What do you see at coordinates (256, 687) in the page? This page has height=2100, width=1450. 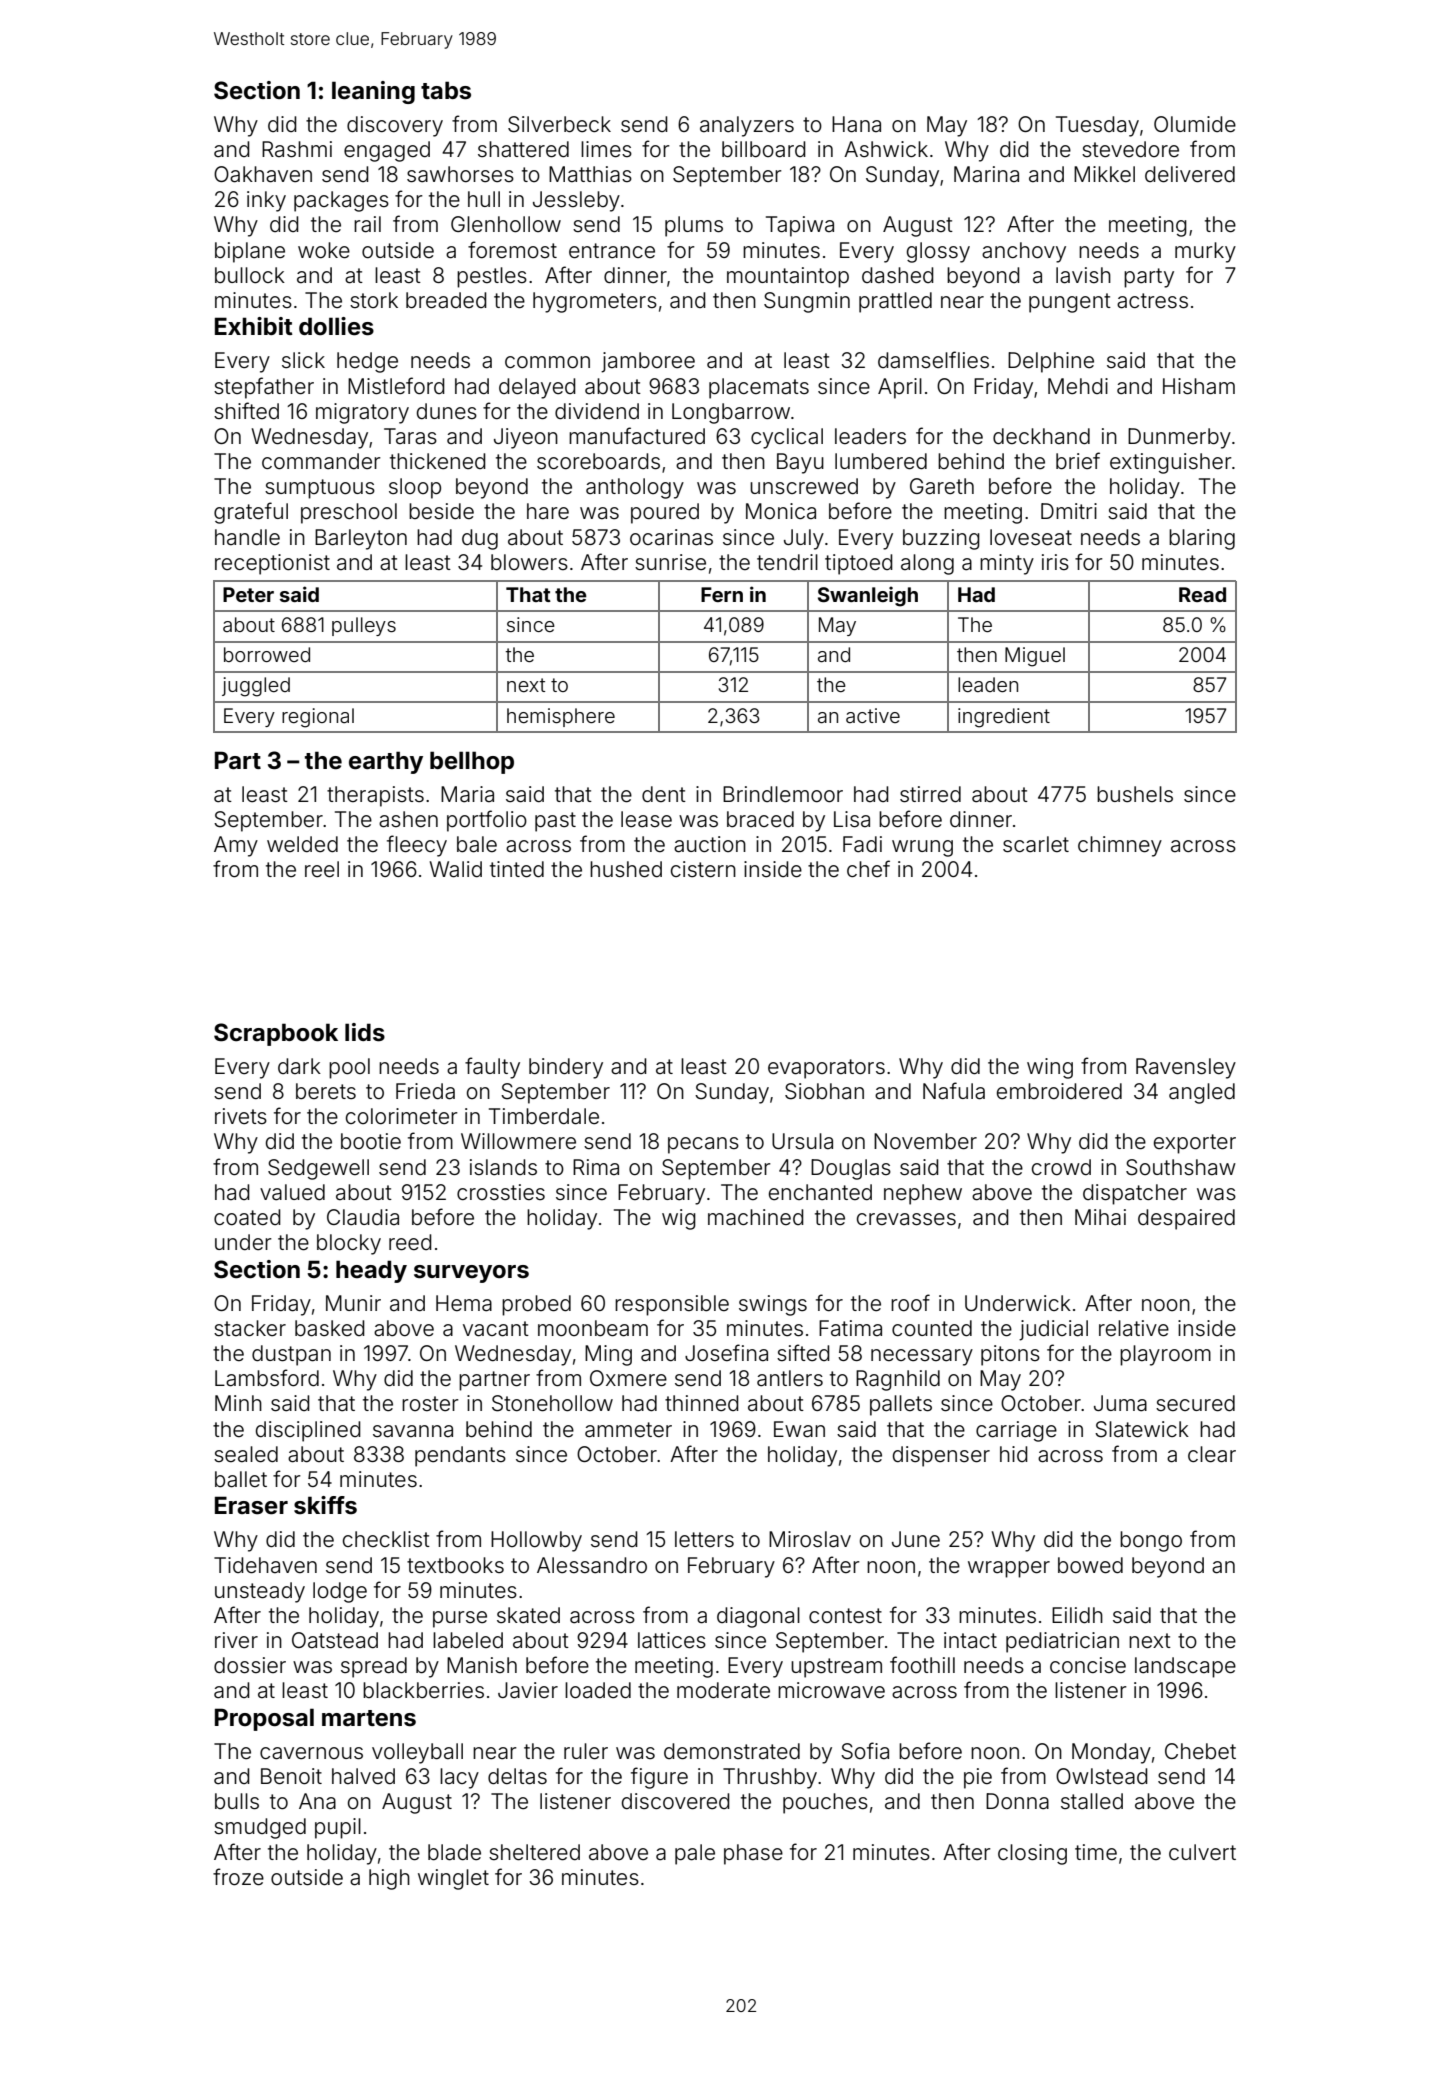 I see `juggled` at bounding box center [256, 687].
